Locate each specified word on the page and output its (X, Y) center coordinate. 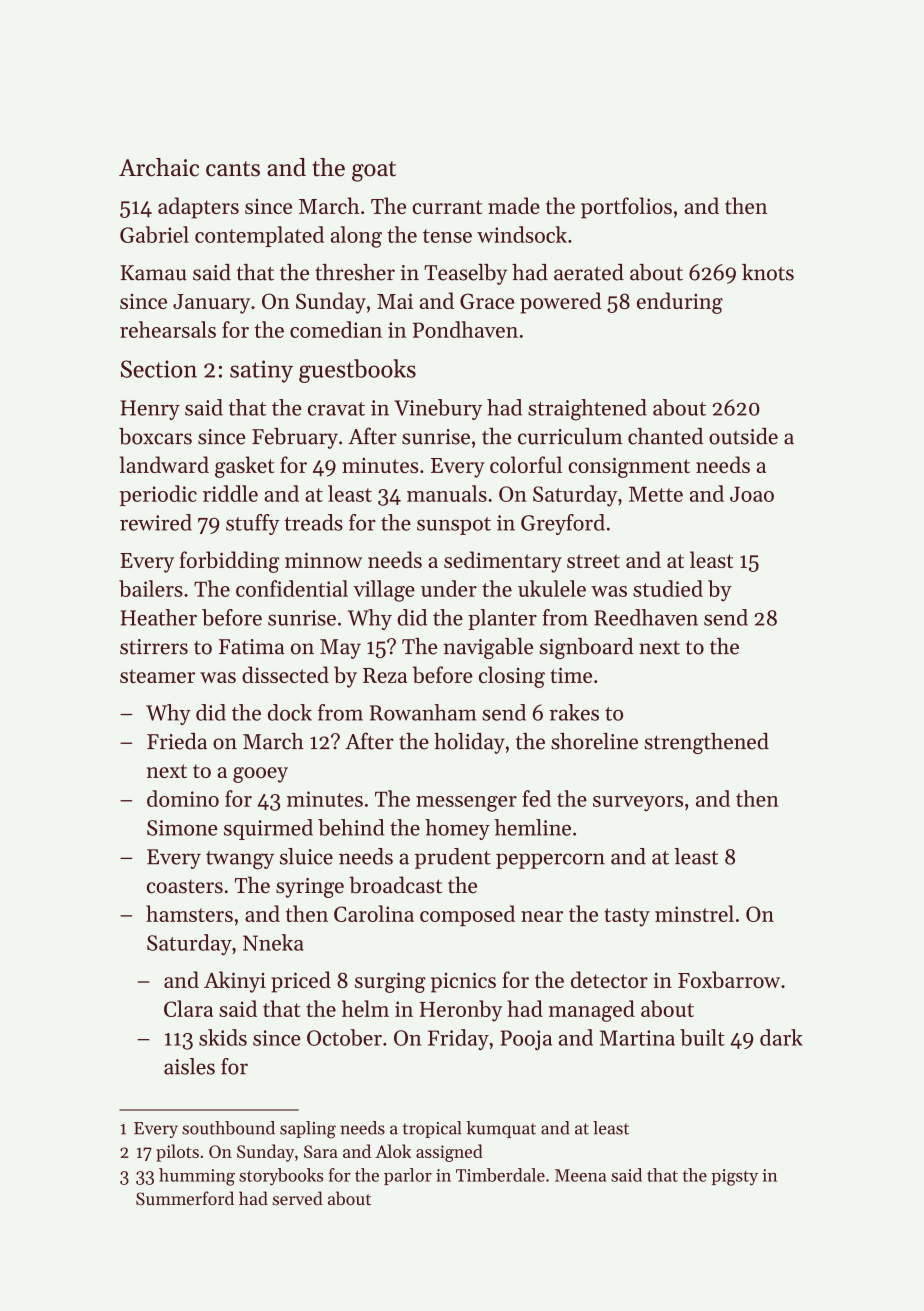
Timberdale (500, 1175)
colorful (526, 464)
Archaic (159, 167)
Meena (580, 1175)
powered (560, 303)
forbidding (229, 562)
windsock (522, 234)
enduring (680, 303)
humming (197, 1177)
